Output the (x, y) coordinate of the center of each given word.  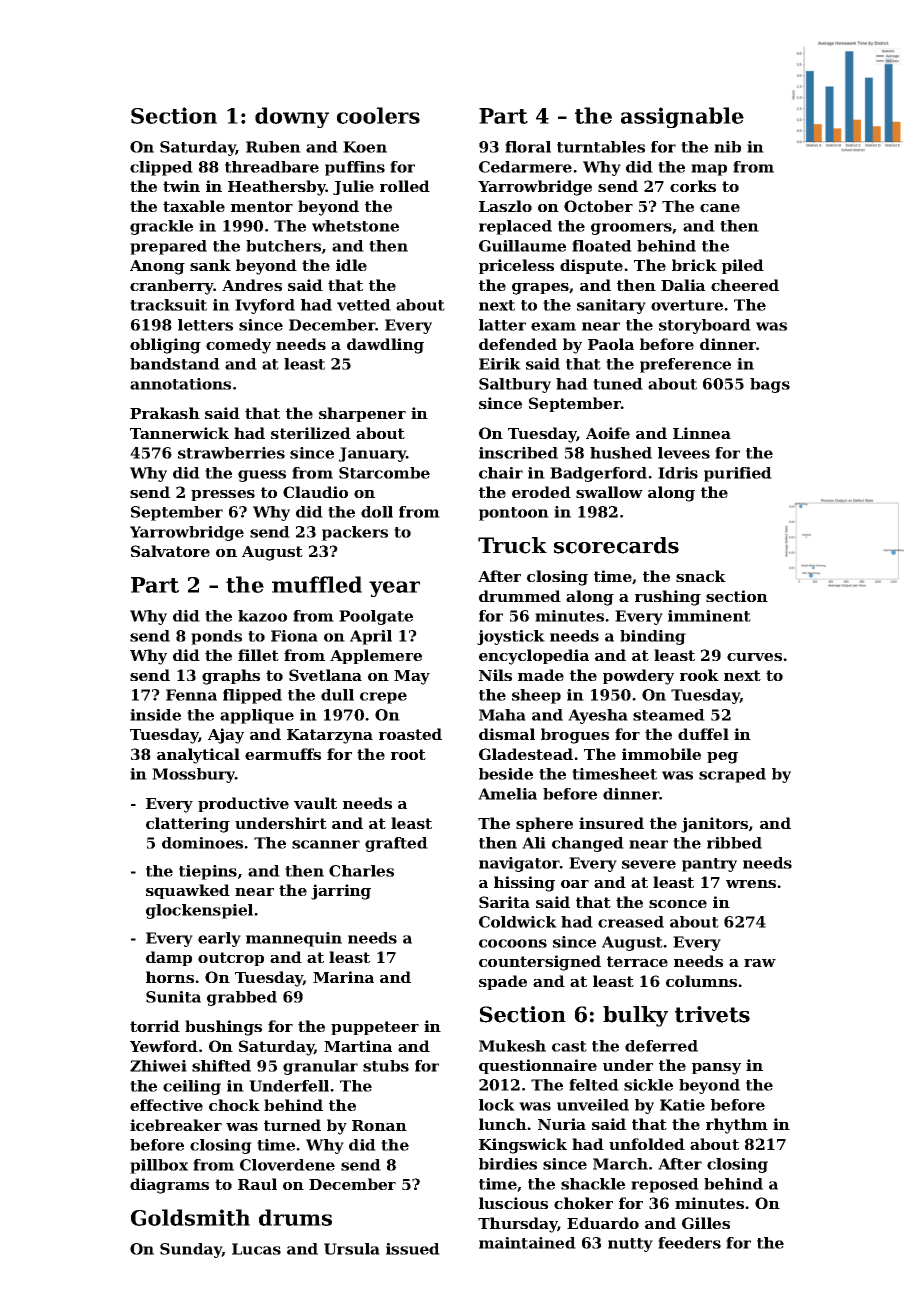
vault (315, 803)
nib (727, 147)
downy (292, 117)
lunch (503, 1124)
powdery (638, 677)
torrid (155, 1026)
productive (243, 804)
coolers (378, 115)
